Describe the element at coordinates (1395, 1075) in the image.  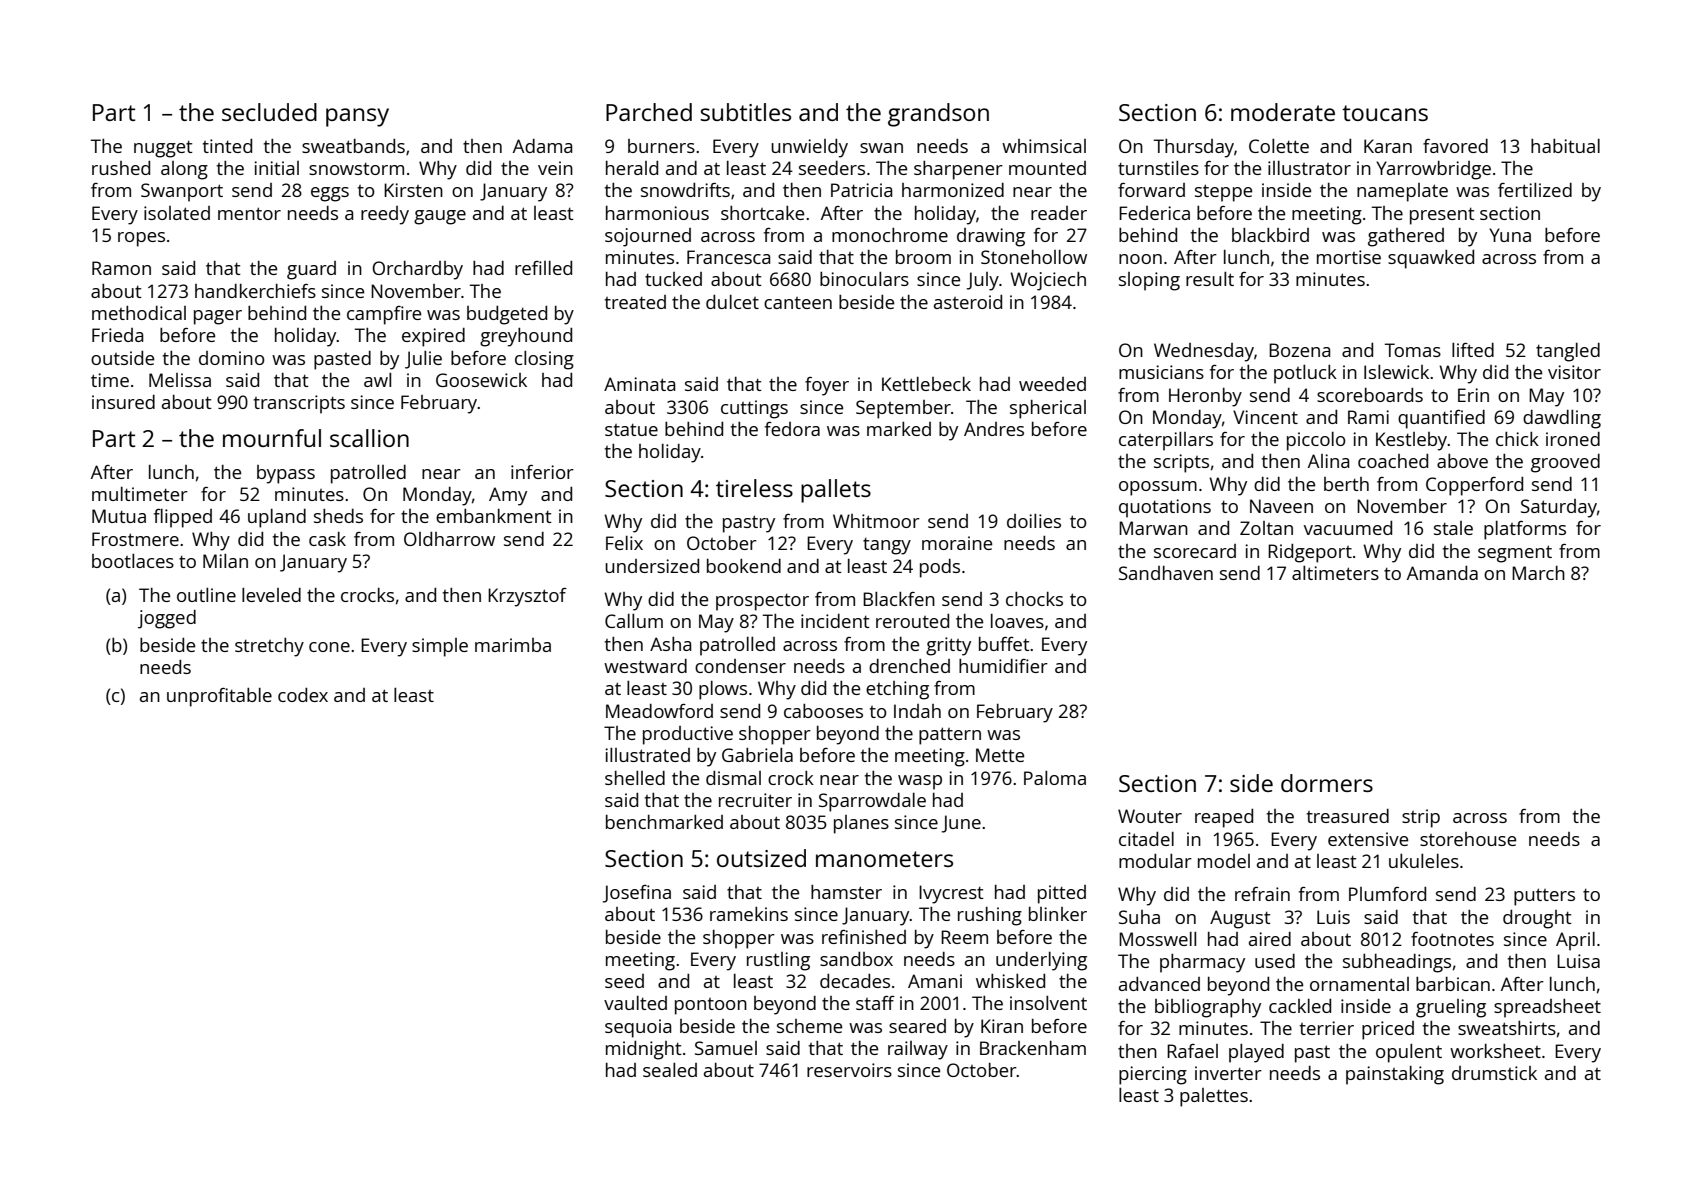
I see `painstaking` at that location.
